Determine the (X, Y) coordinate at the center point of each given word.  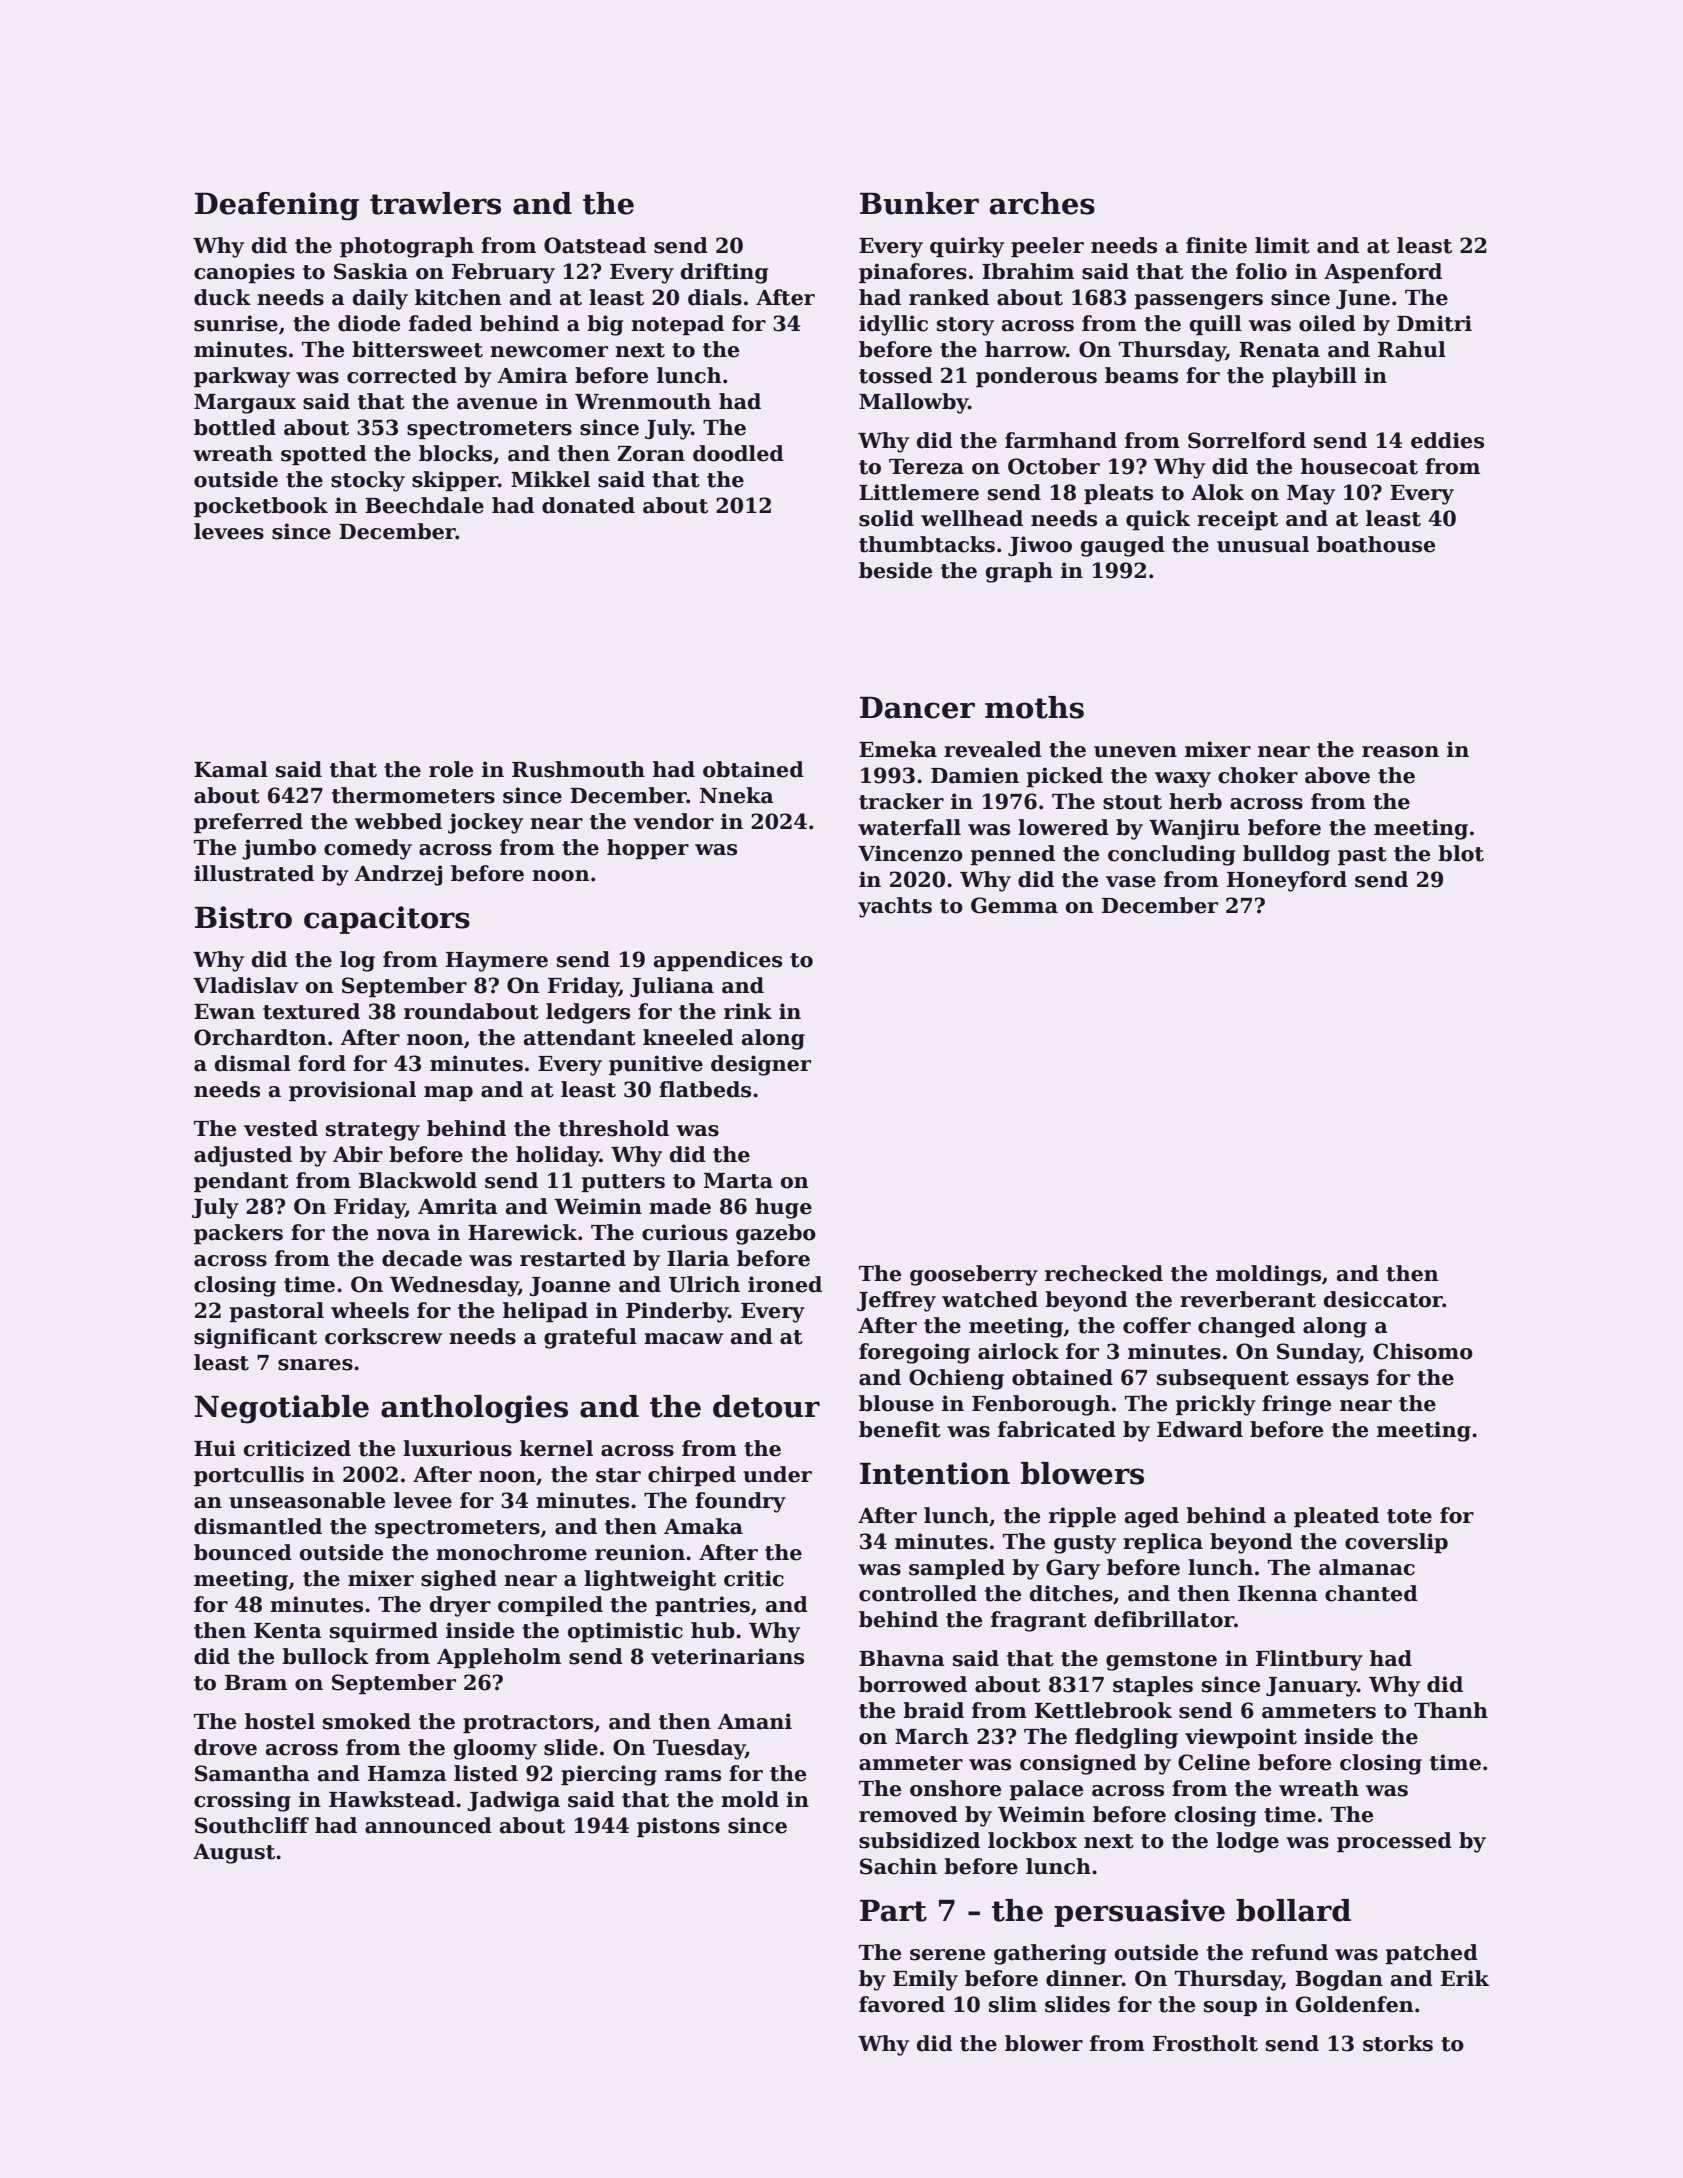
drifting (724, 273)
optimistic (625, 1632)
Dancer (917, 708)
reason (1400, 752)
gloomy (495, 1749)
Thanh (1451, 1710)
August (234, 1854)
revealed (993, 749)
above (1337, 775)
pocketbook (261, 507)
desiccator (1383, 1299)
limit (1282, 245)
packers (238, 1234)
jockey (485, 823)
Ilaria (698, 1258)
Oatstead (595, 245)
